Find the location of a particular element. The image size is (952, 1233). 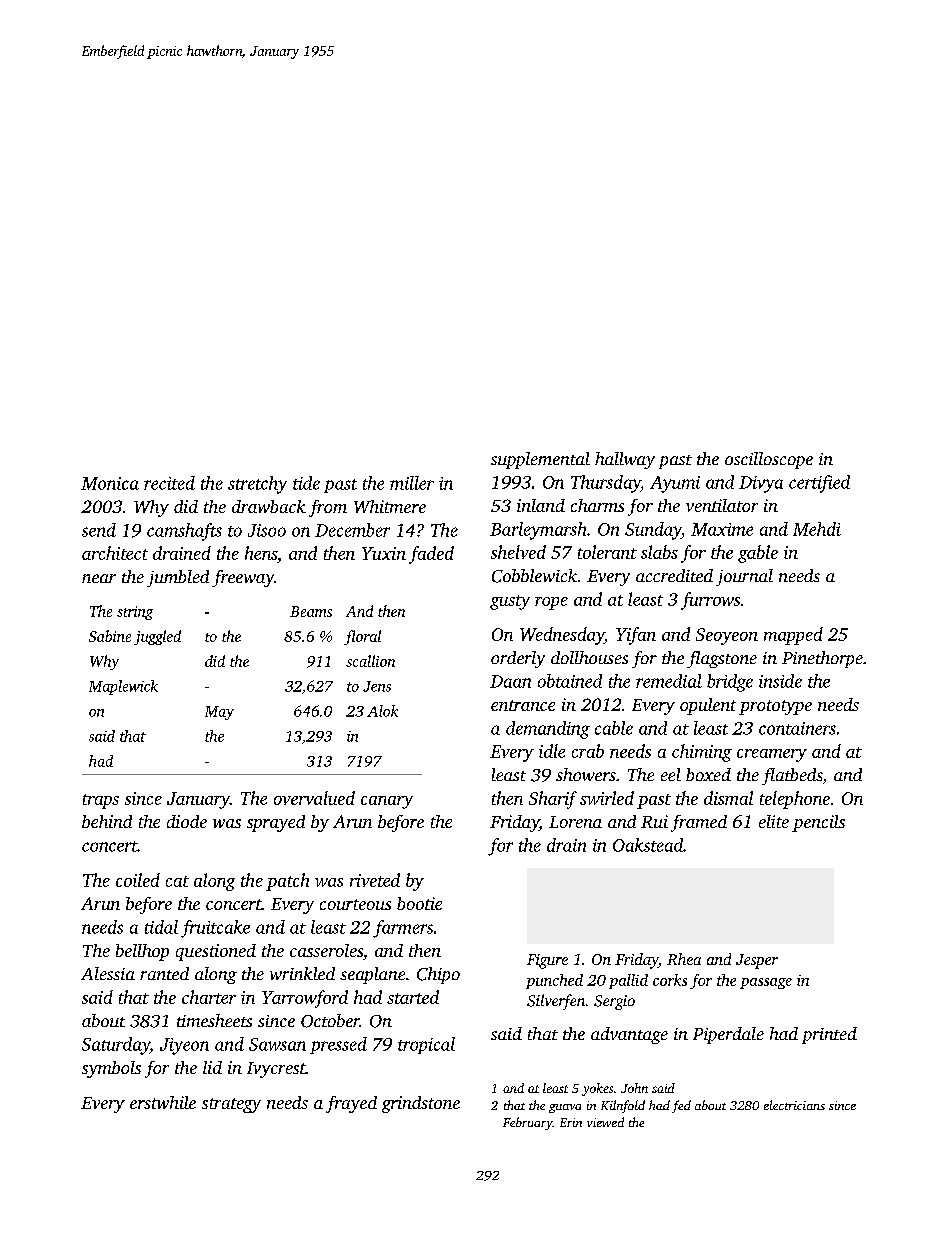

supplemental is located at coordinates (540, 460).
